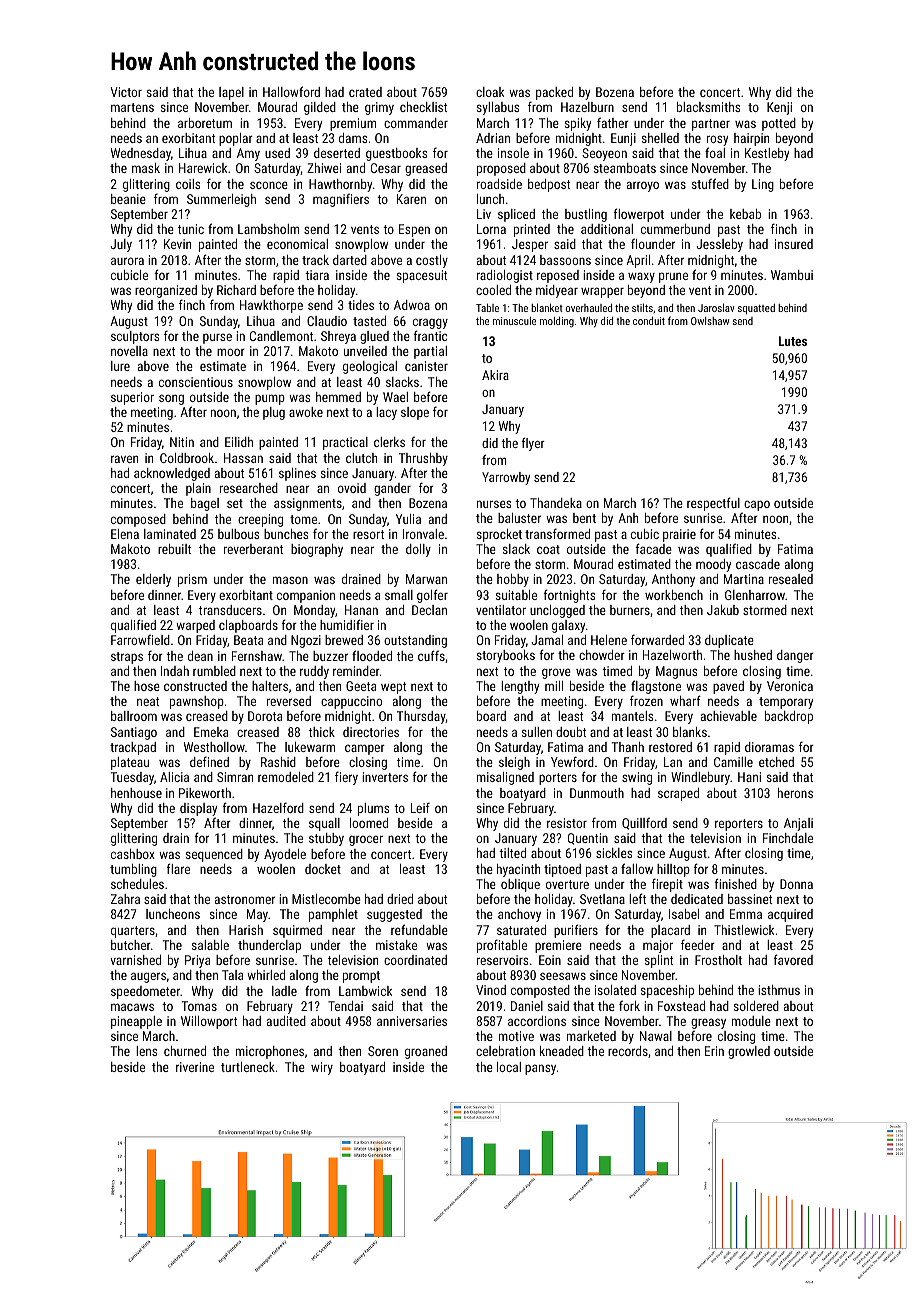 The image size is (924, 1308). I want to click on Lutes, so click(793, 341).
